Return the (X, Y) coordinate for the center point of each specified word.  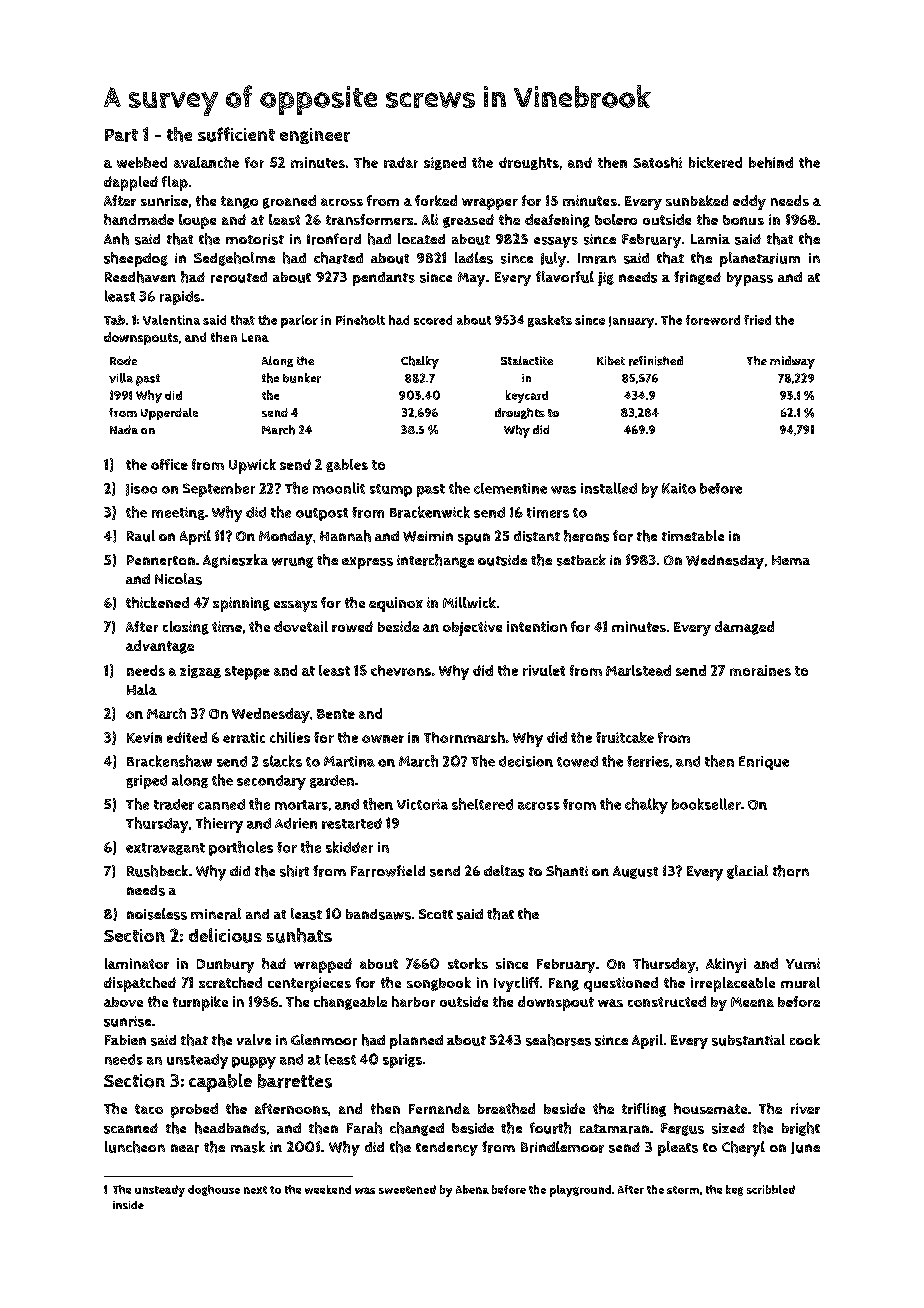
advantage (160, 647)
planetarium (760, 259)
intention (537, 626)
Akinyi (726, 965)
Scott (436, 914)
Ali (430, 219)
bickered (715, 162)
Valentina (171, 320)
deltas (504, 871)
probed (194, 1110)
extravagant (165, 849)
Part (121, 135)
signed (445, 163)
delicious (225, 935)
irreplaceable (733, 984)
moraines (760, 670)
